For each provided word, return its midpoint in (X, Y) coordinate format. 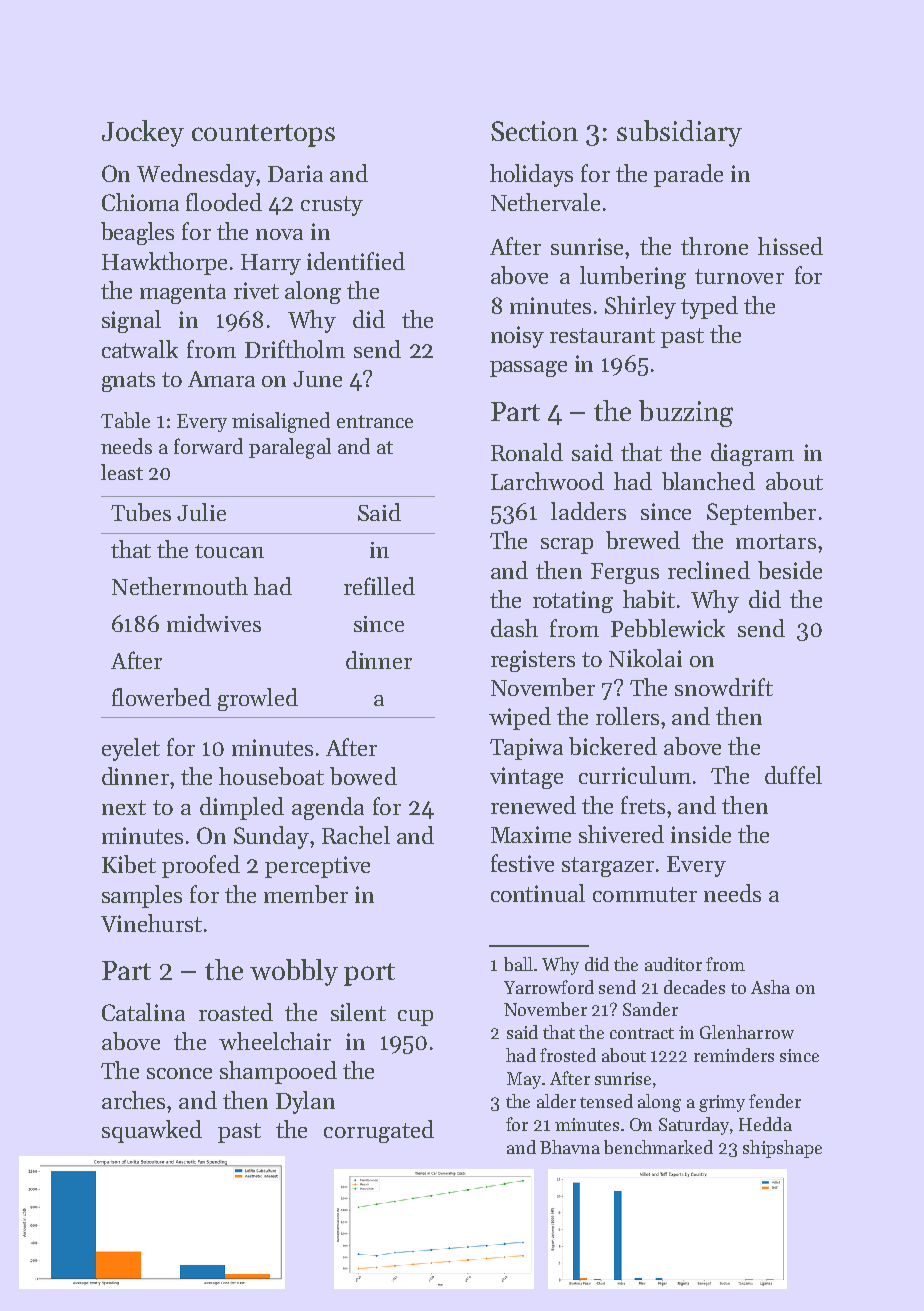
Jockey (143, 133)
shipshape (782, 1149)
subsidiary (679, 133)
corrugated (379, 1131)
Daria (295, 173)
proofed (201, 866)
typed (709, 307)
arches (135, 1100)
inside (701, 834)
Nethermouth (180, 586)
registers (533, 661)
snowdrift (724, 687)
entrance (375, 421)
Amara (221, 379)
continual (538, 893)
